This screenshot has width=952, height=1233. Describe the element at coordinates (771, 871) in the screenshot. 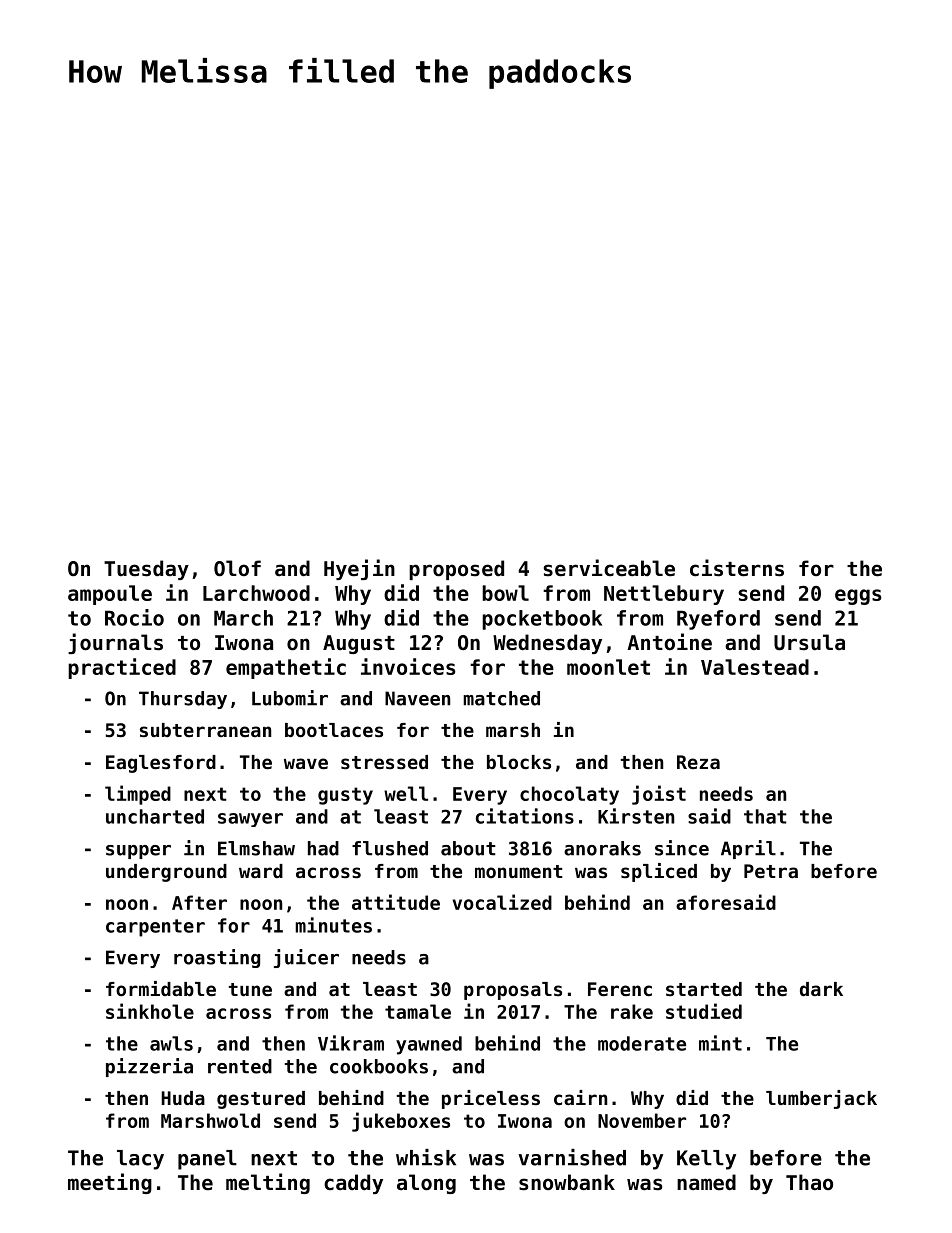

I see `Petra` at that location.
